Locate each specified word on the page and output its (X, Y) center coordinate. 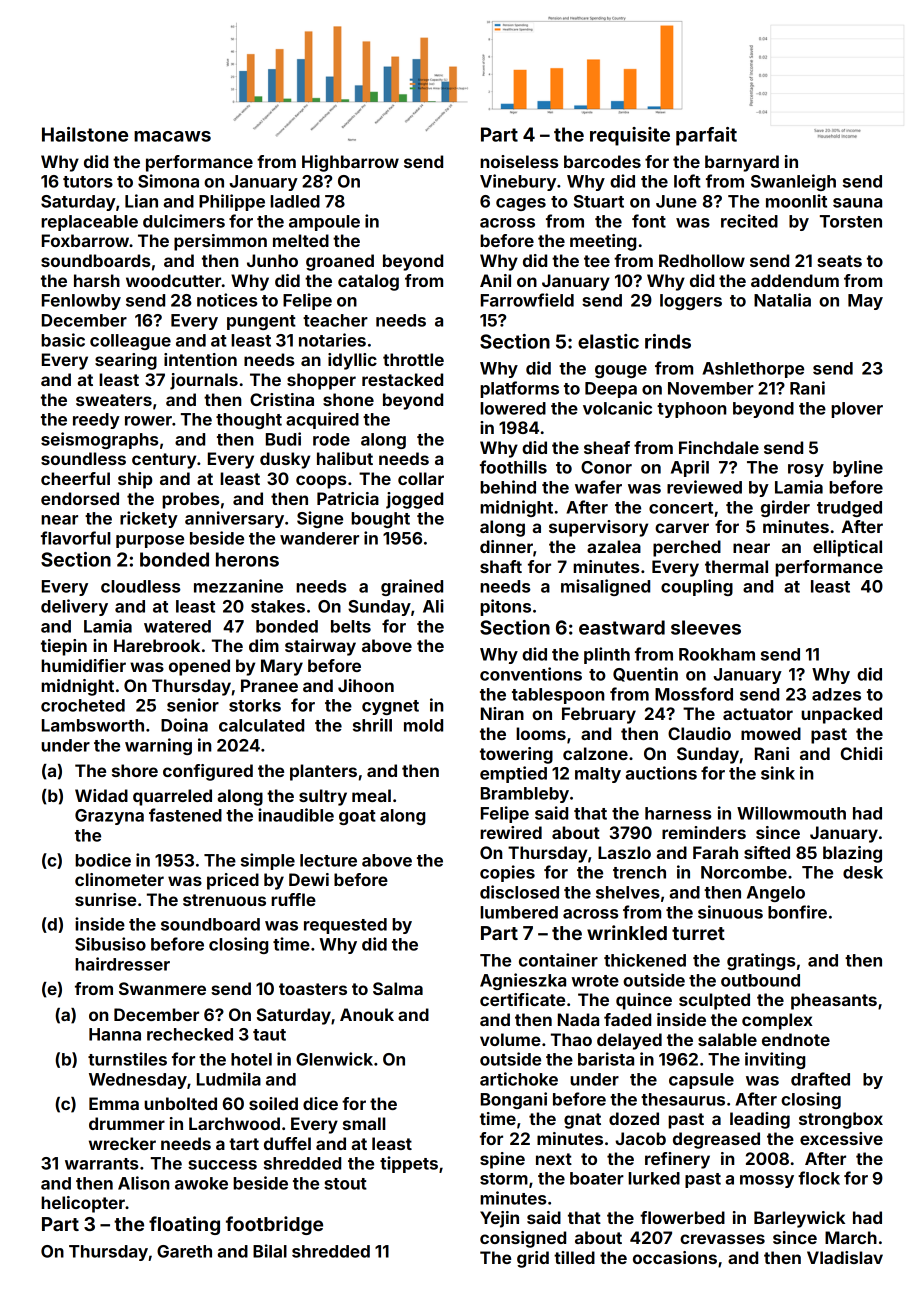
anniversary (234, 519)
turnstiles (127, 1059)
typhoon (691, 410)
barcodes (602, 161)
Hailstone (85, 134)
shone (348, 399)
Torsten (851, 221)
